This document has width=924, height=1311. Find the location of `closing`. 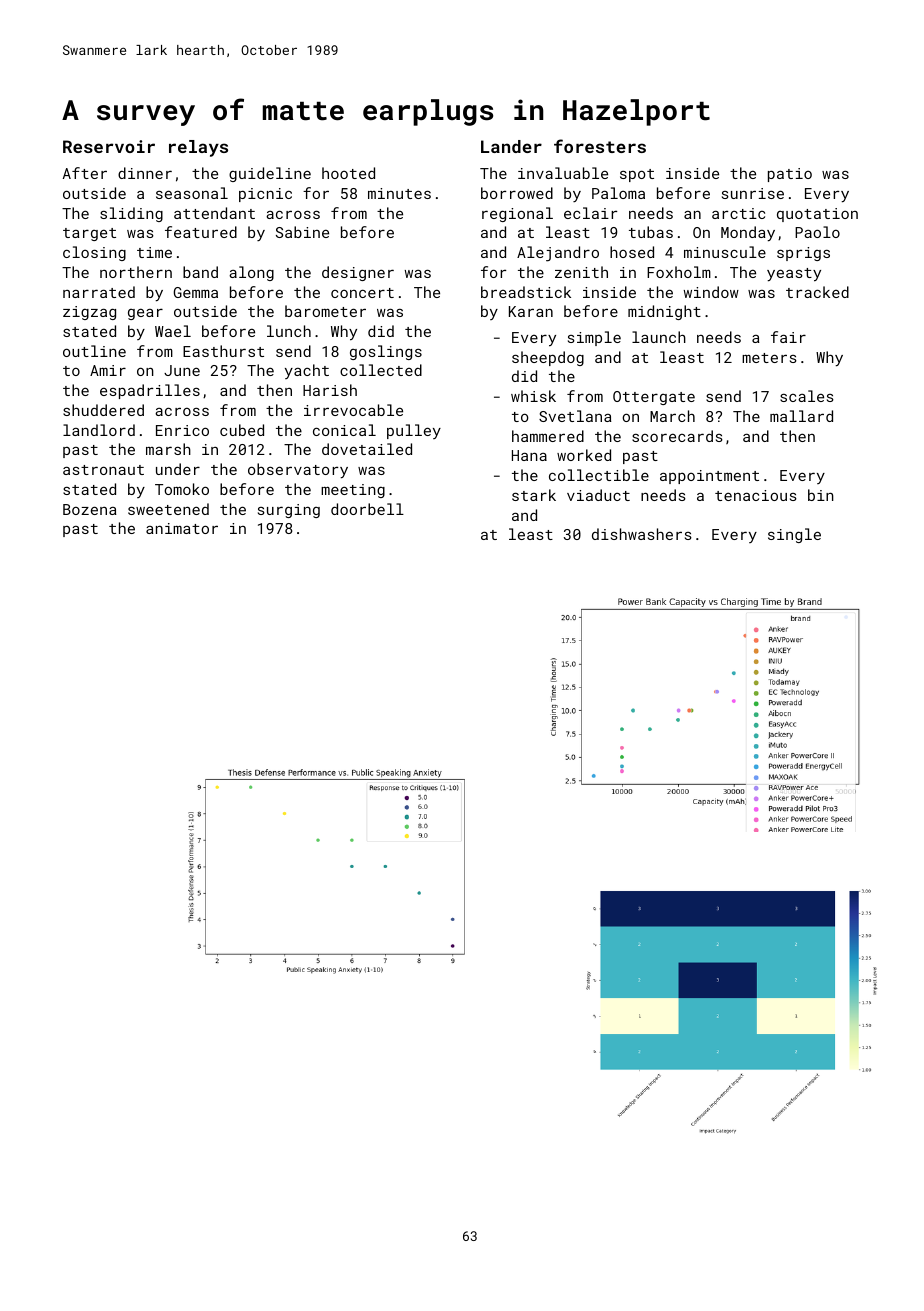

closing is located at coordinates (94, 253).
